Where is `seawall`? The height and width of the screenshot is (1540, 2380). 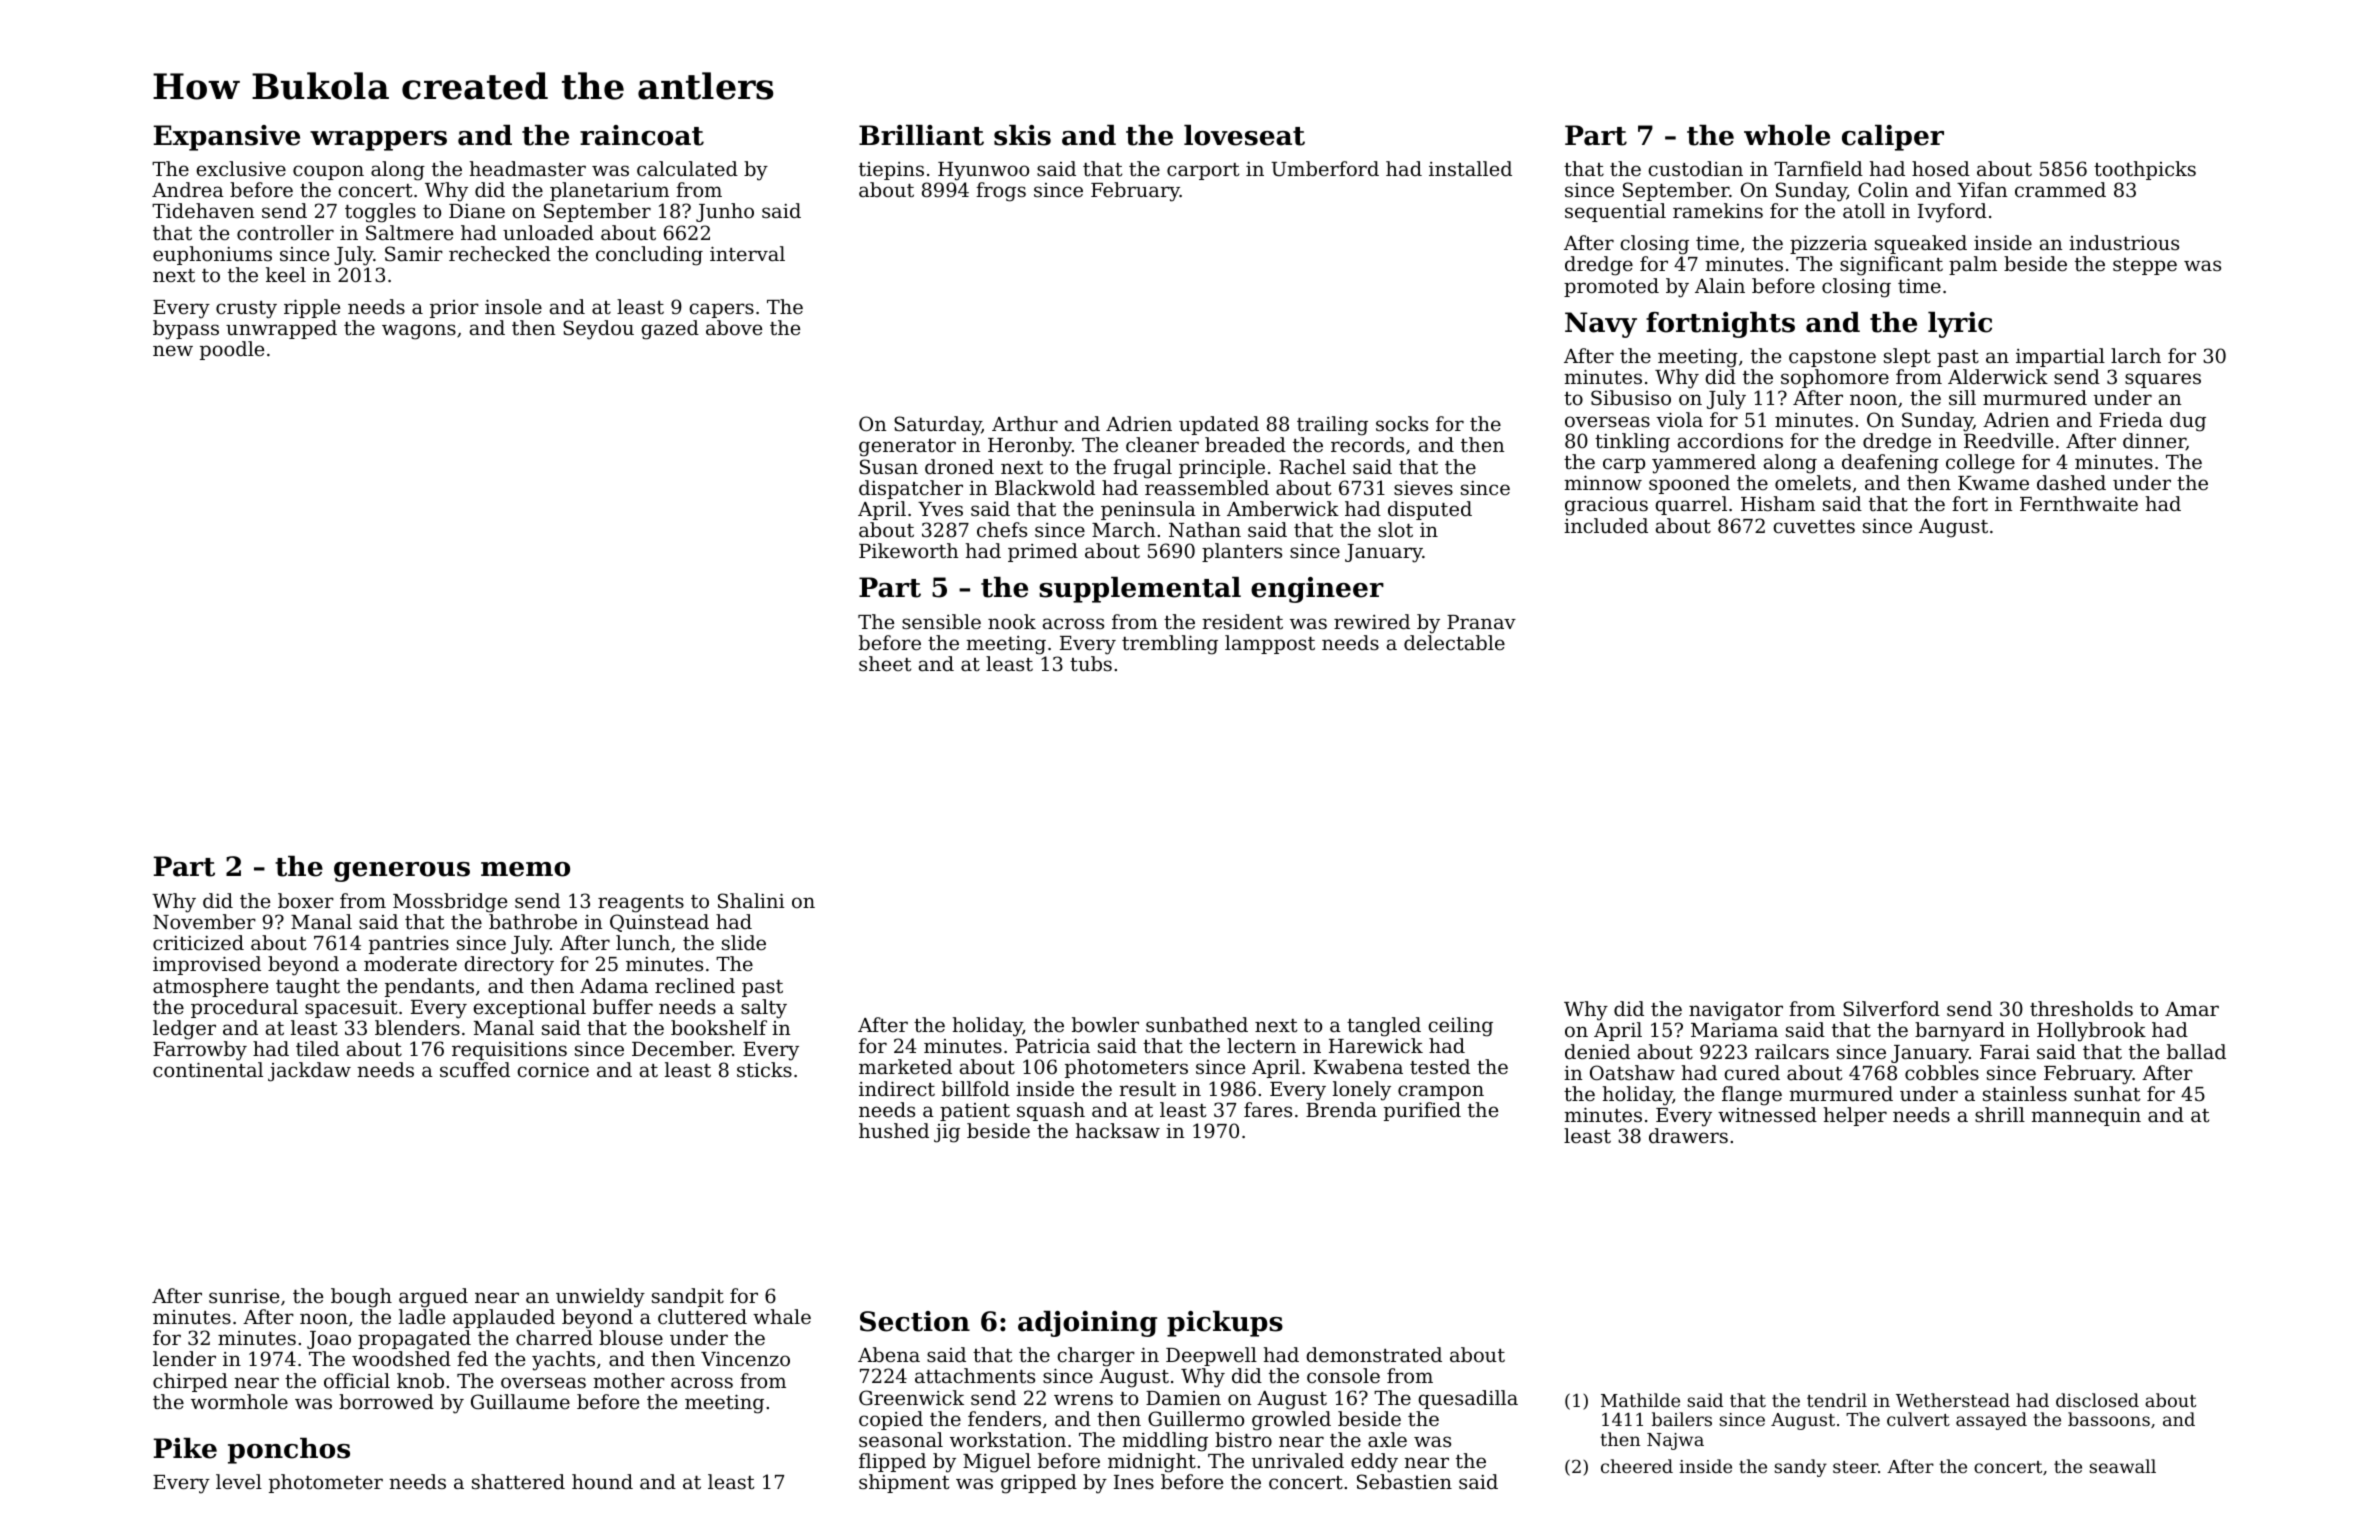
seawall is located at coordinates (2123, 1466).
